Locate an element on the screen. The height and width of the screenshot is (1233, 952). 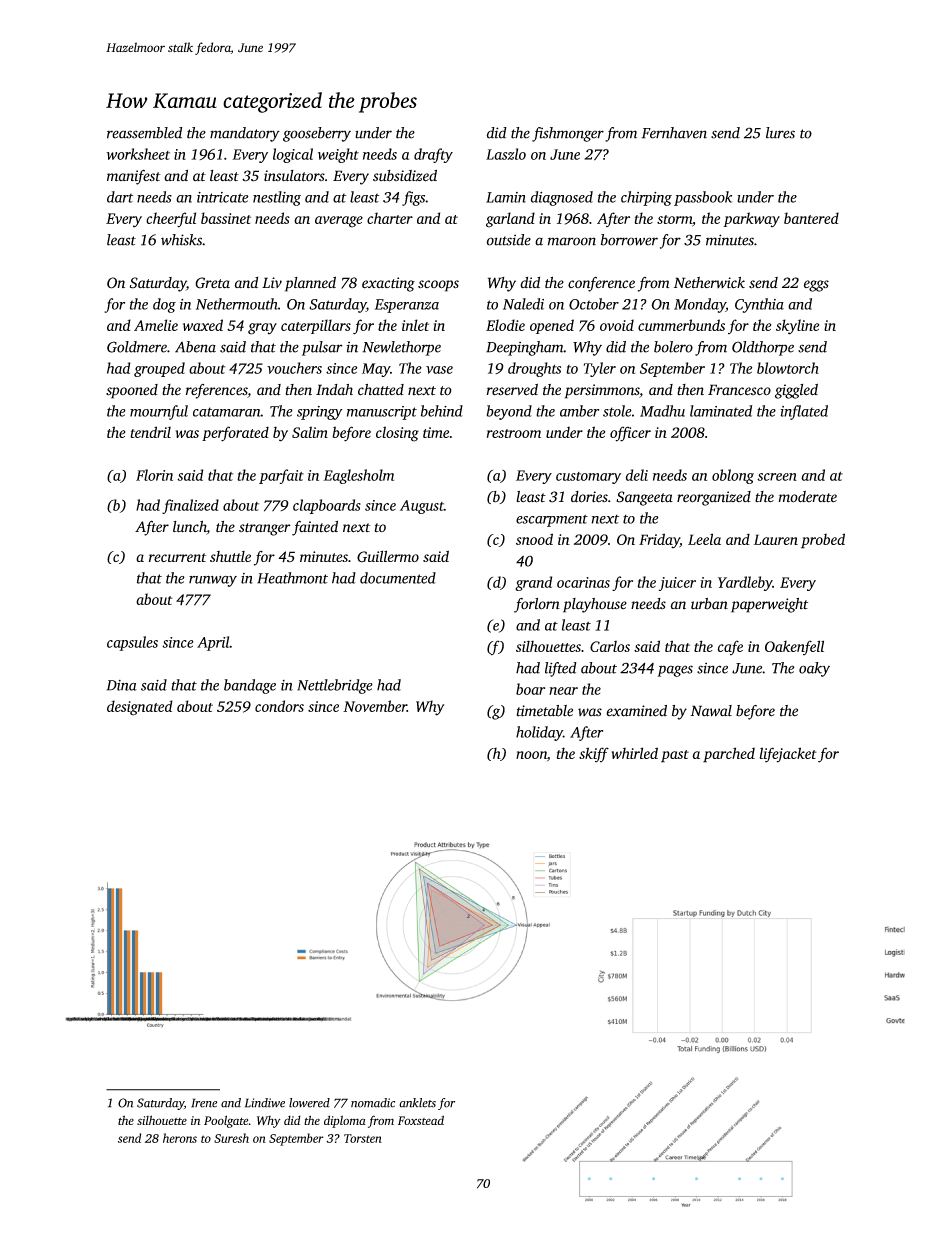
noon is located at coordinates (531, 755).
